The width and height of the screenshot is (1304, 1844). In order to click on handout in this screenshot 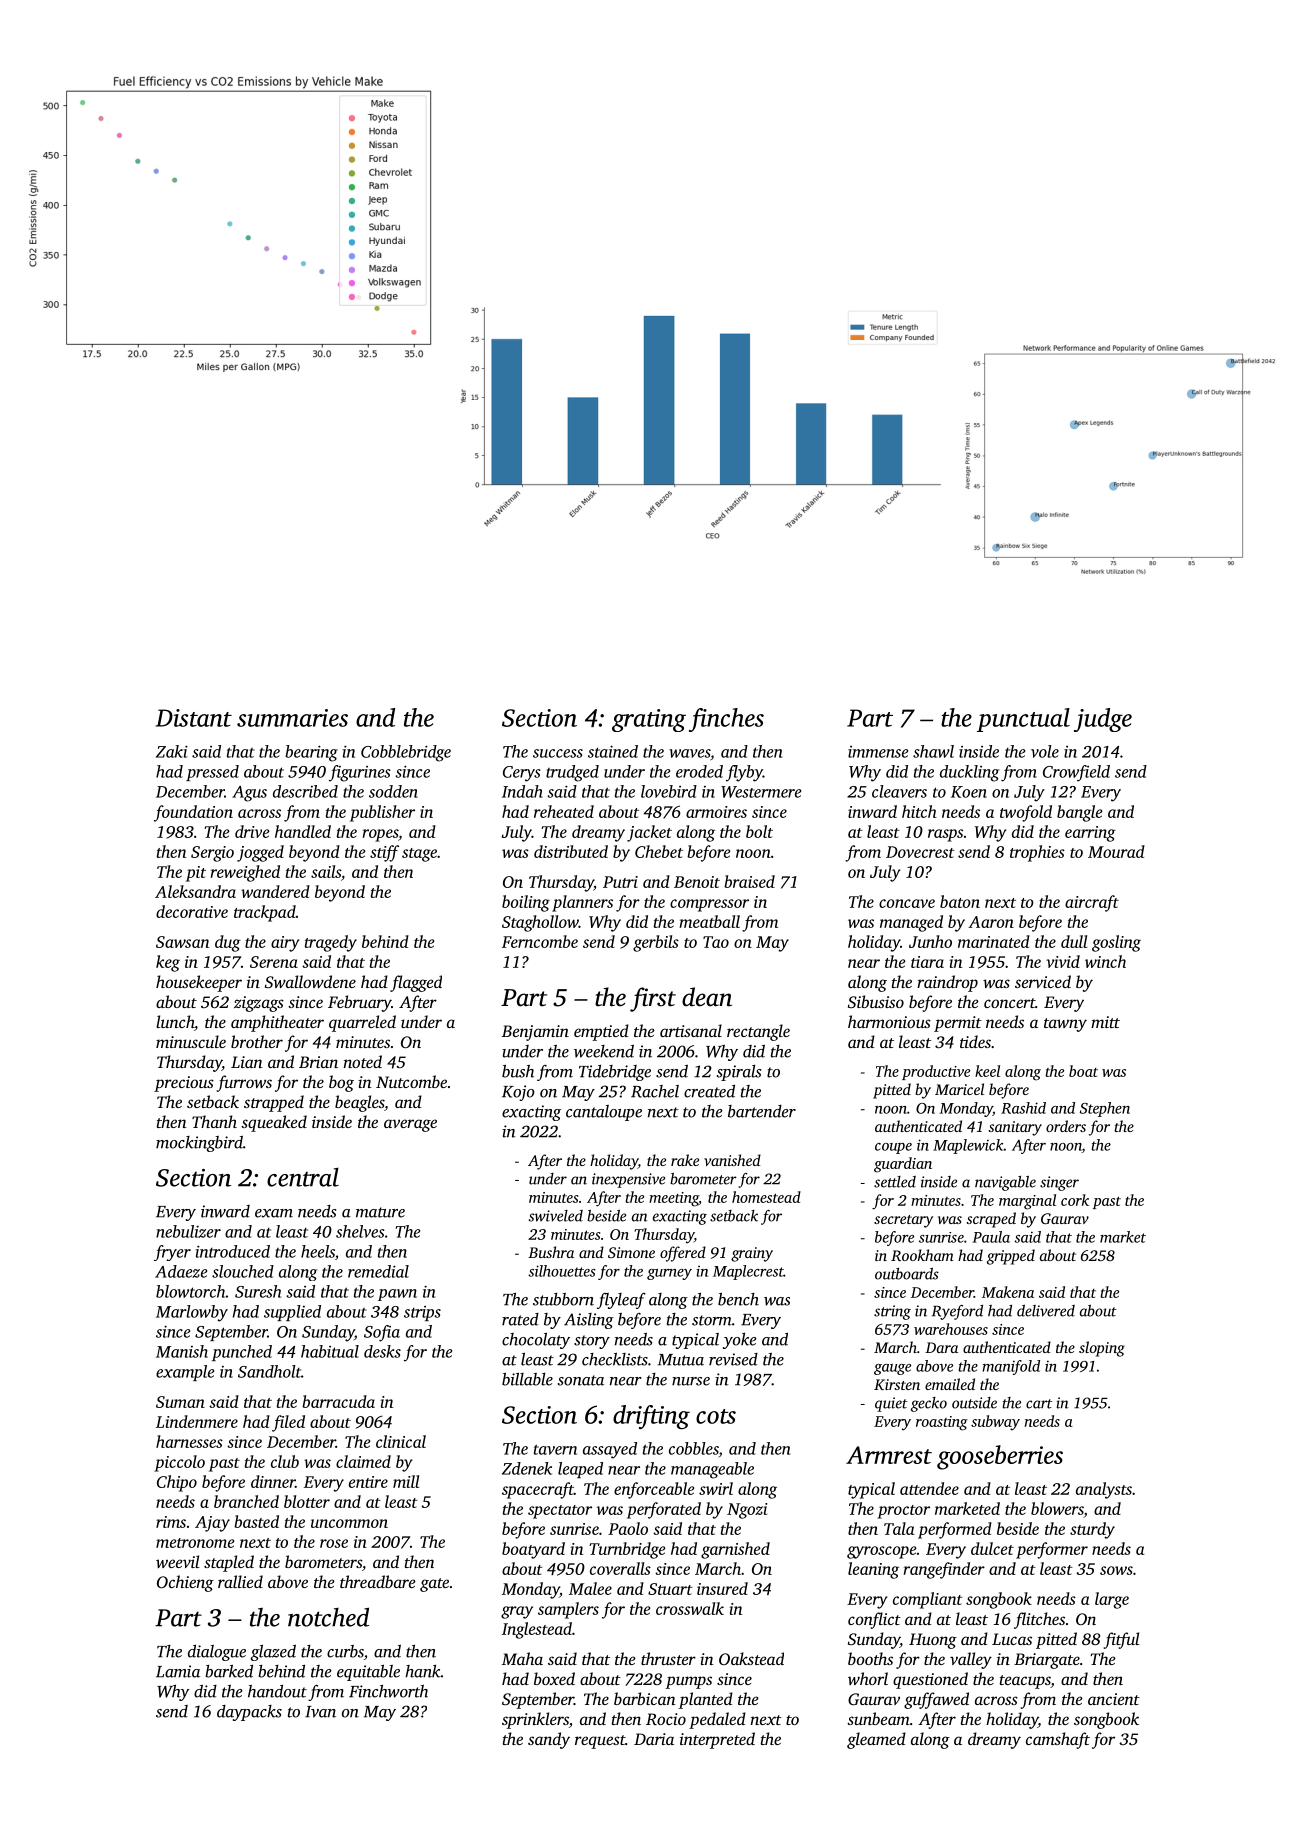, I will do `click(277, 1691)`.
